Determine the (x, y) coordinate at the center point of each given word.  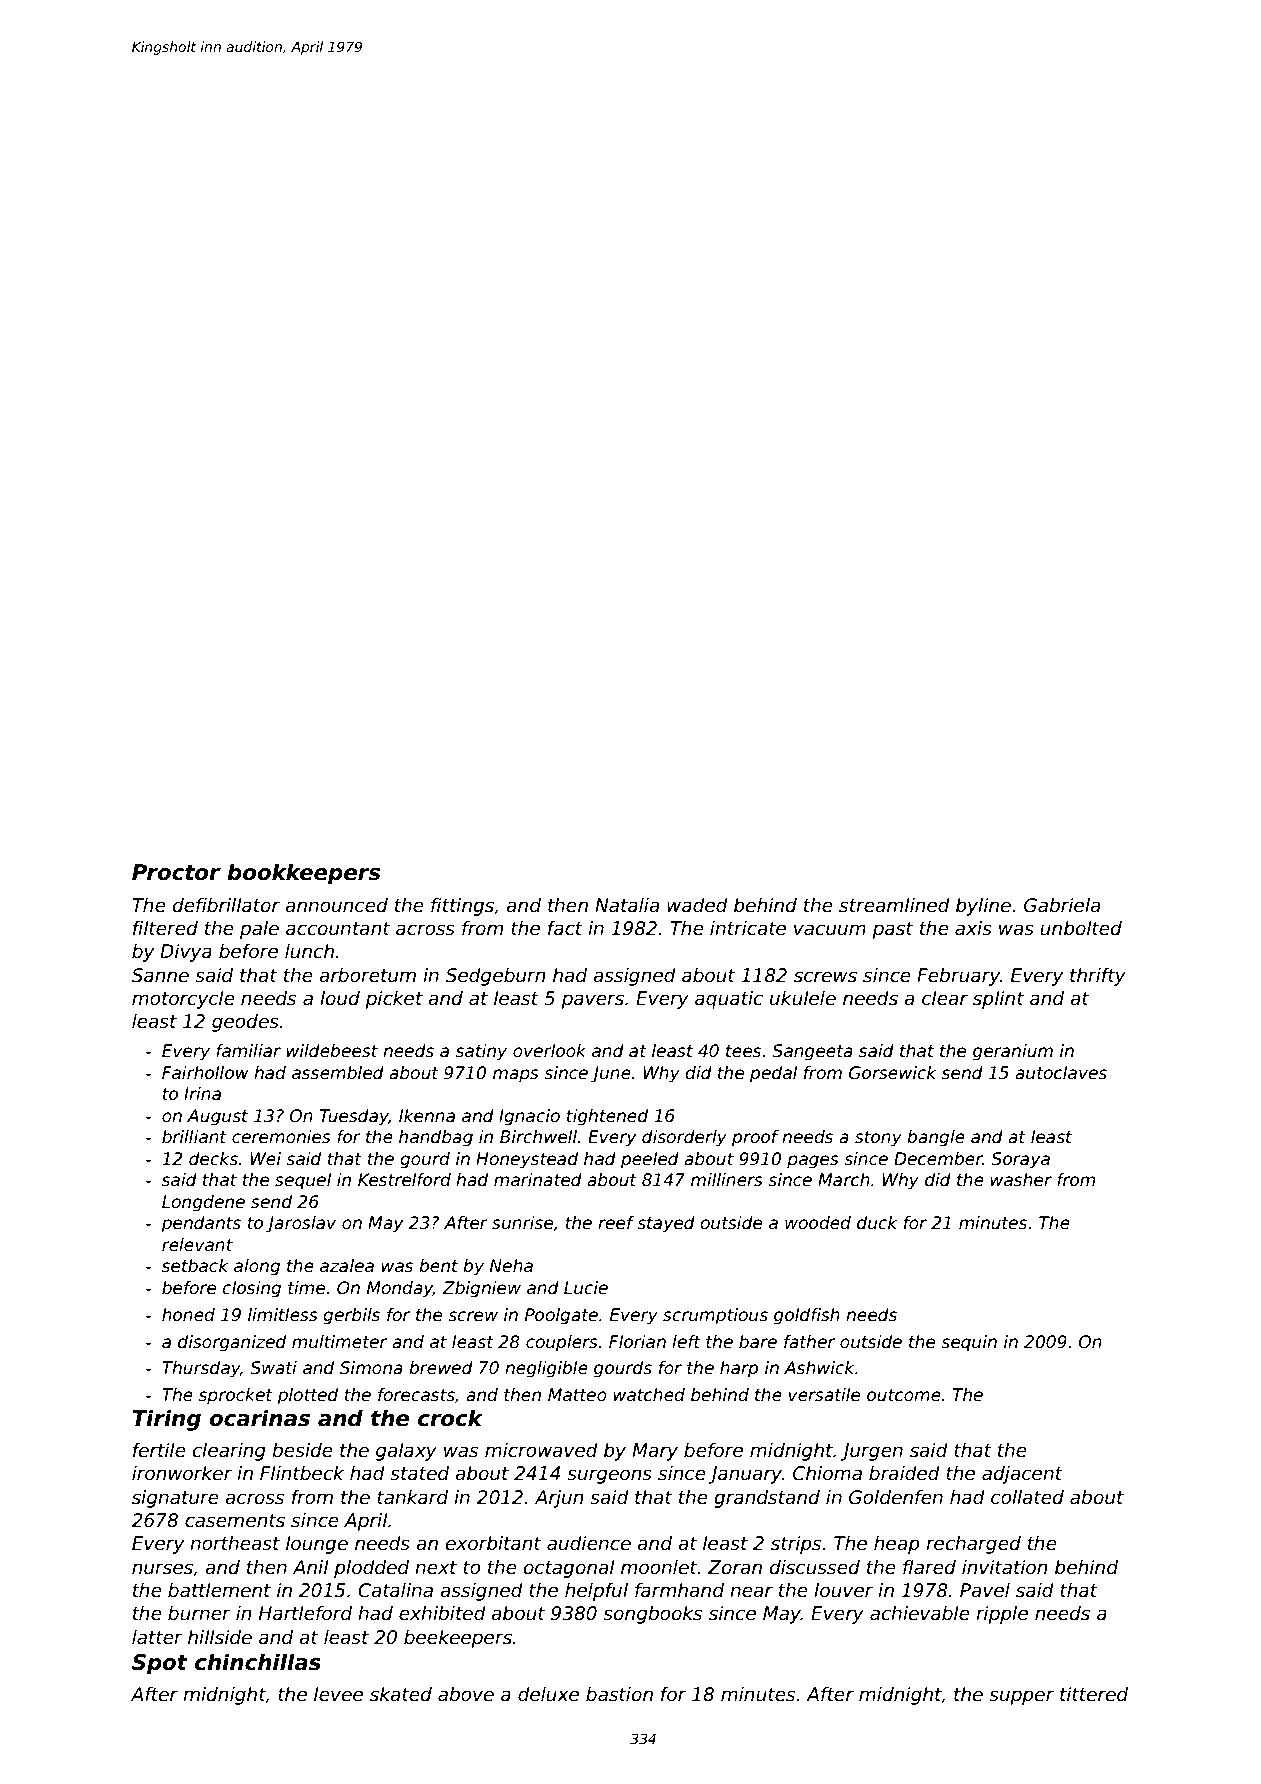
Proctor (176, 872)
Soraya (1020, 1160)
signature (175, 1499)
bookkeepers (303, 874)
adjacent (1022, 1475)
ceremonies (281, 1137)
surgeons (609, 1476)
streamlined (894, 905)
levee (338, 1694)
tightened (607, 1117)
